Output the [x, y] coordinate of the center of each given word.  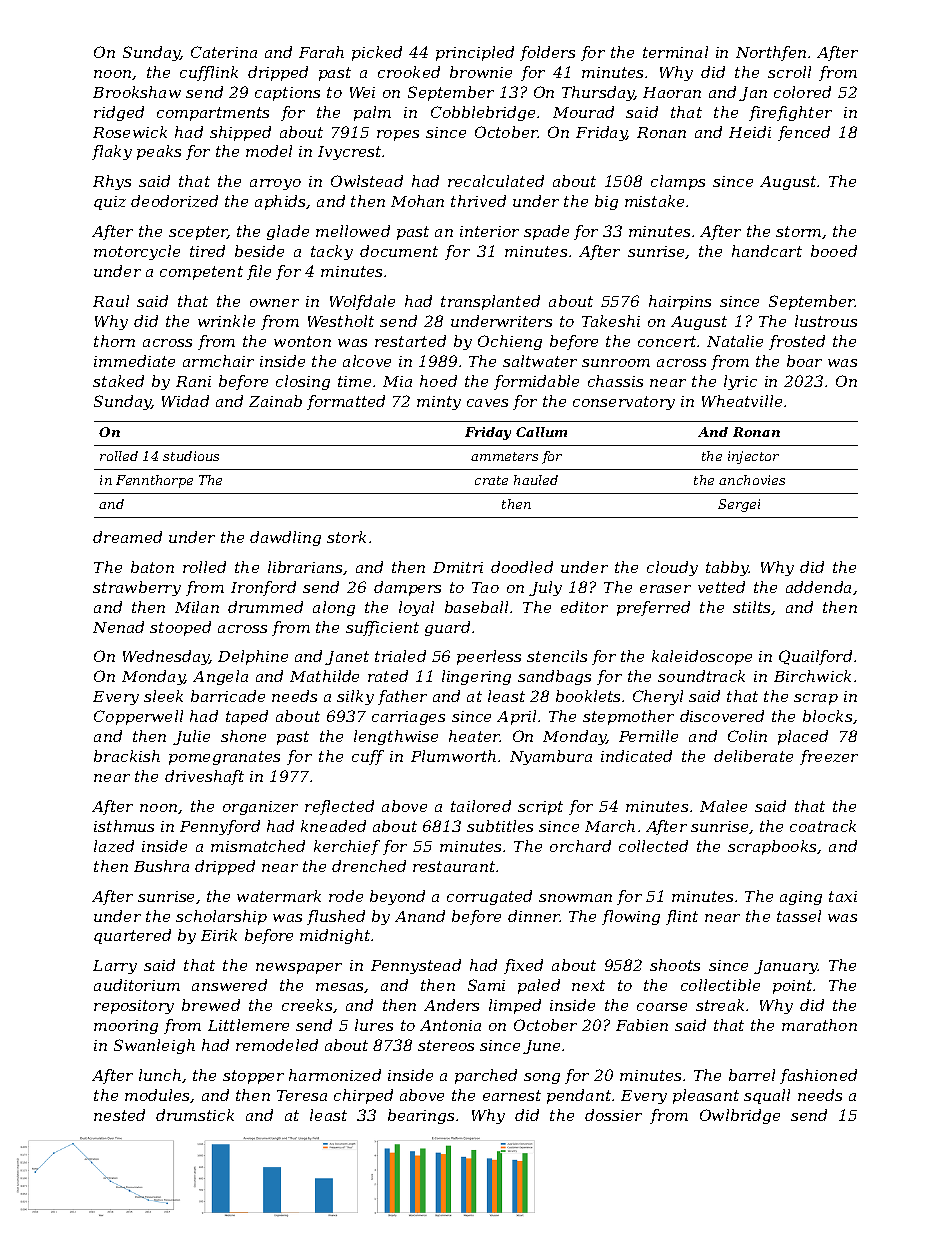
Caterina [224, 52]
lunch [160, 1075]
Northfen [771, 53]
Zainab [275, 401]
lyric [740, 382]
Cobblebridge [483, 113]
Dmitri [458, 567]
